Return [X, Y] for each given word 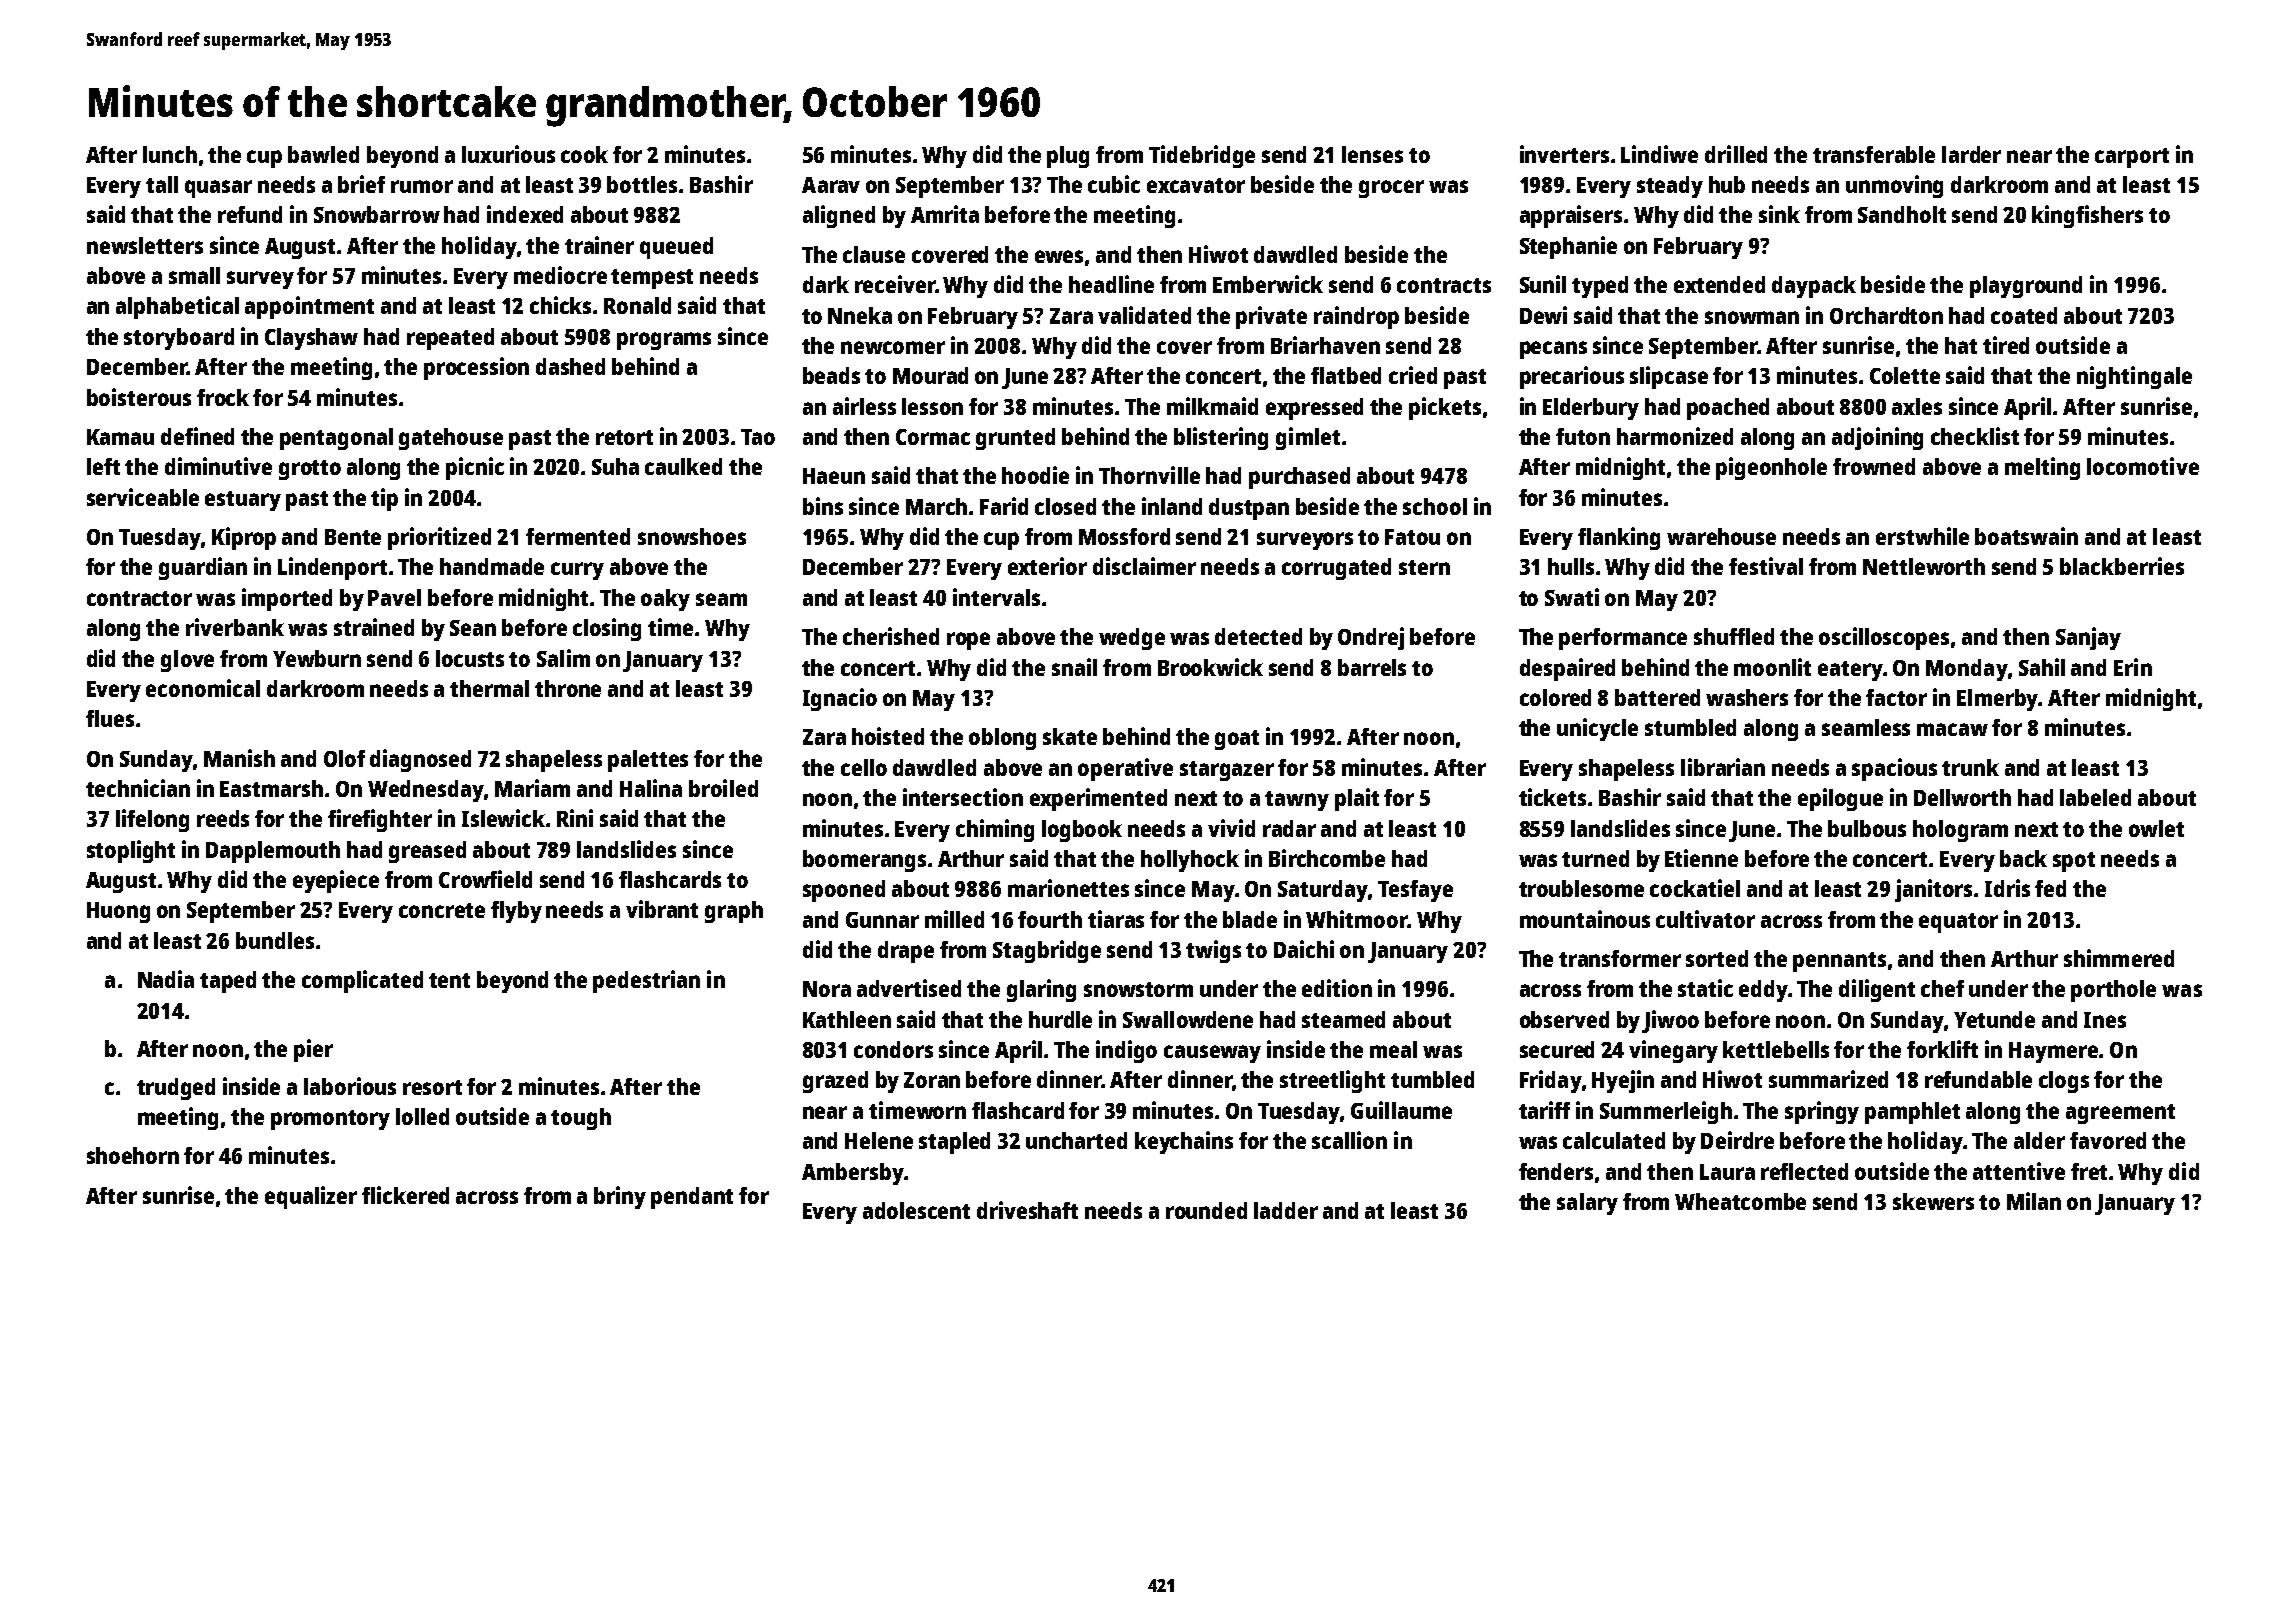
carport [2132, 158]
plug [1068, 157]
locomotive [2143, 466]
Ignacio [840, 699]
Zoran [932, 1080]
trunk [1970, 767]
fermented [578, 536]
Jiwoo [1670, 1021]
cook [584, 154]
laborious [350, 1086]
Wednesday [426, 791]
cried [1413, 375]
